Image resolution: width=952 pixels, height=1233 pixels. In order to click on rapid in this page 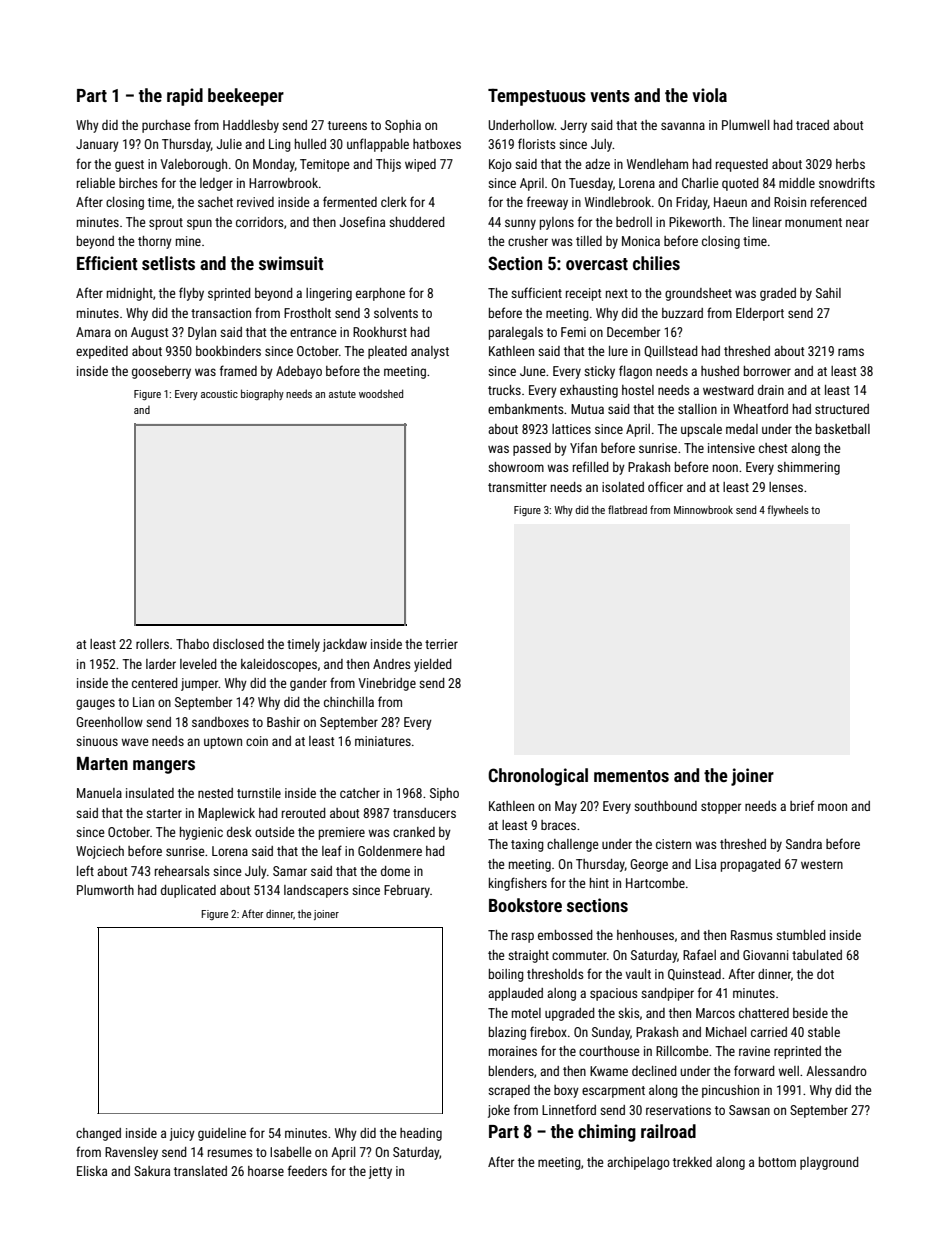, I will do `click(185, 97)`.
